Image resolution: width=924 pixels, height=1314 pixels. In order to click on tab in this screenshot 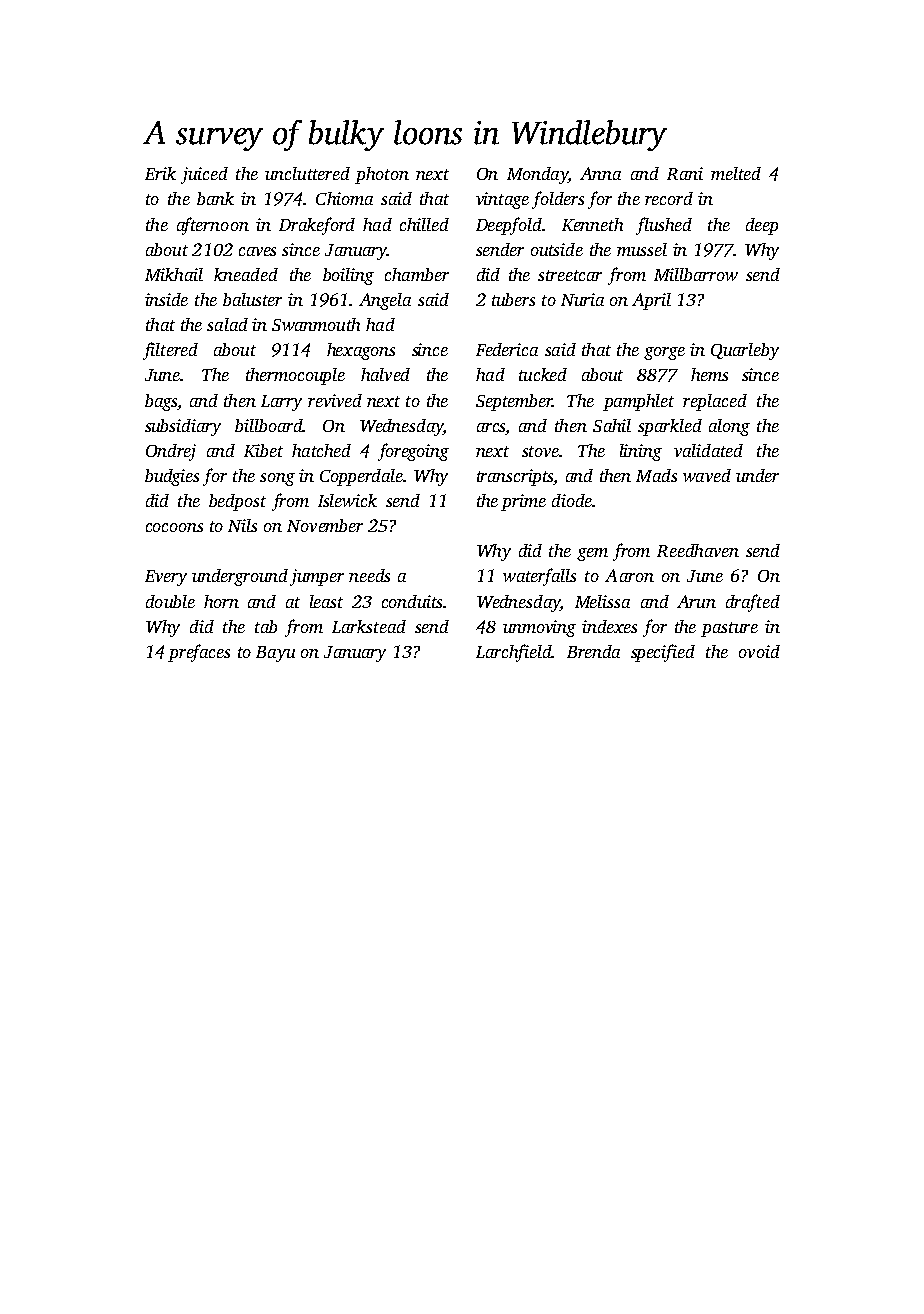, I will do `click(266, 626)`.
